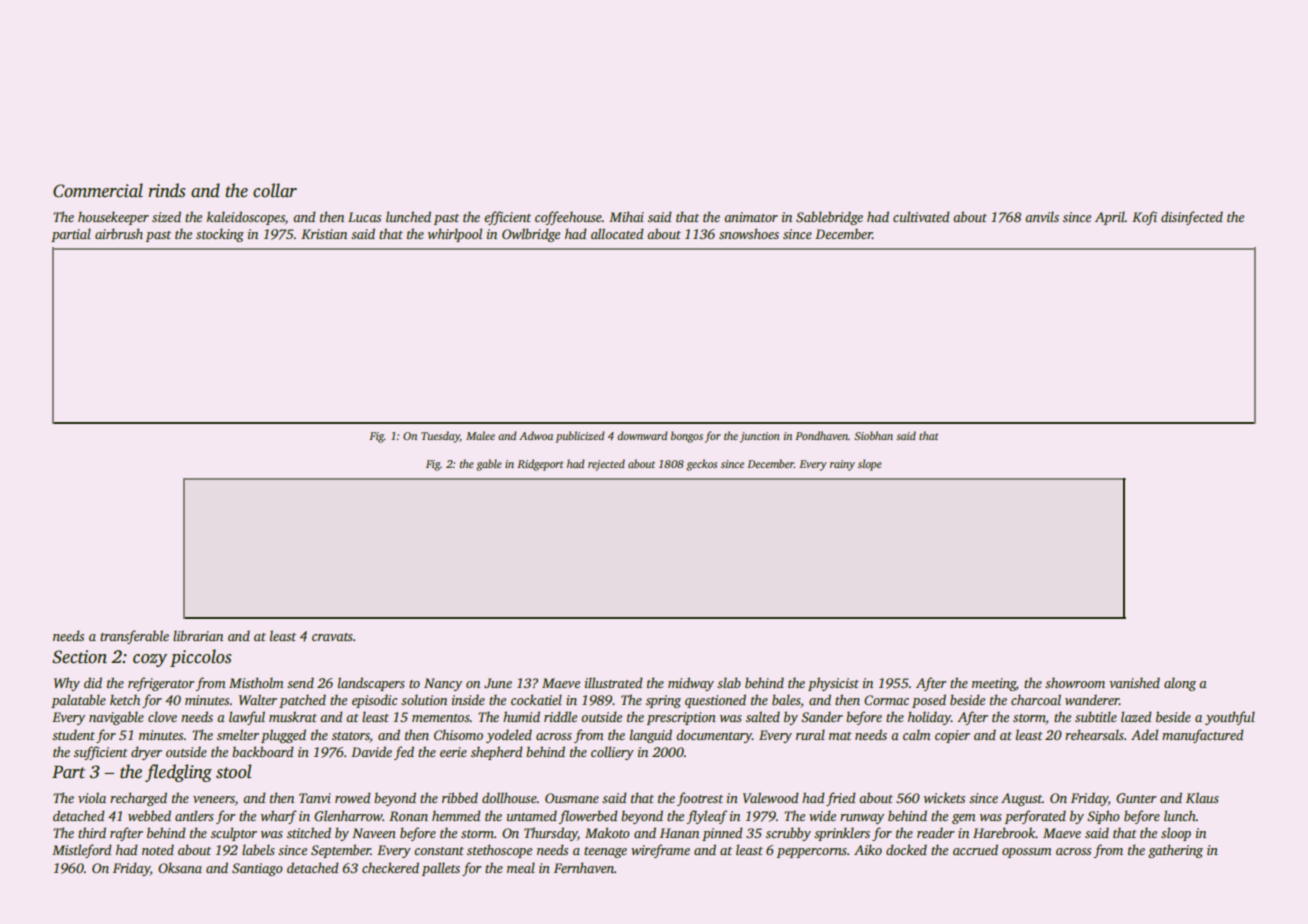 This image has height=924, width=1308. I want to click on rural, so click(810, 734).
